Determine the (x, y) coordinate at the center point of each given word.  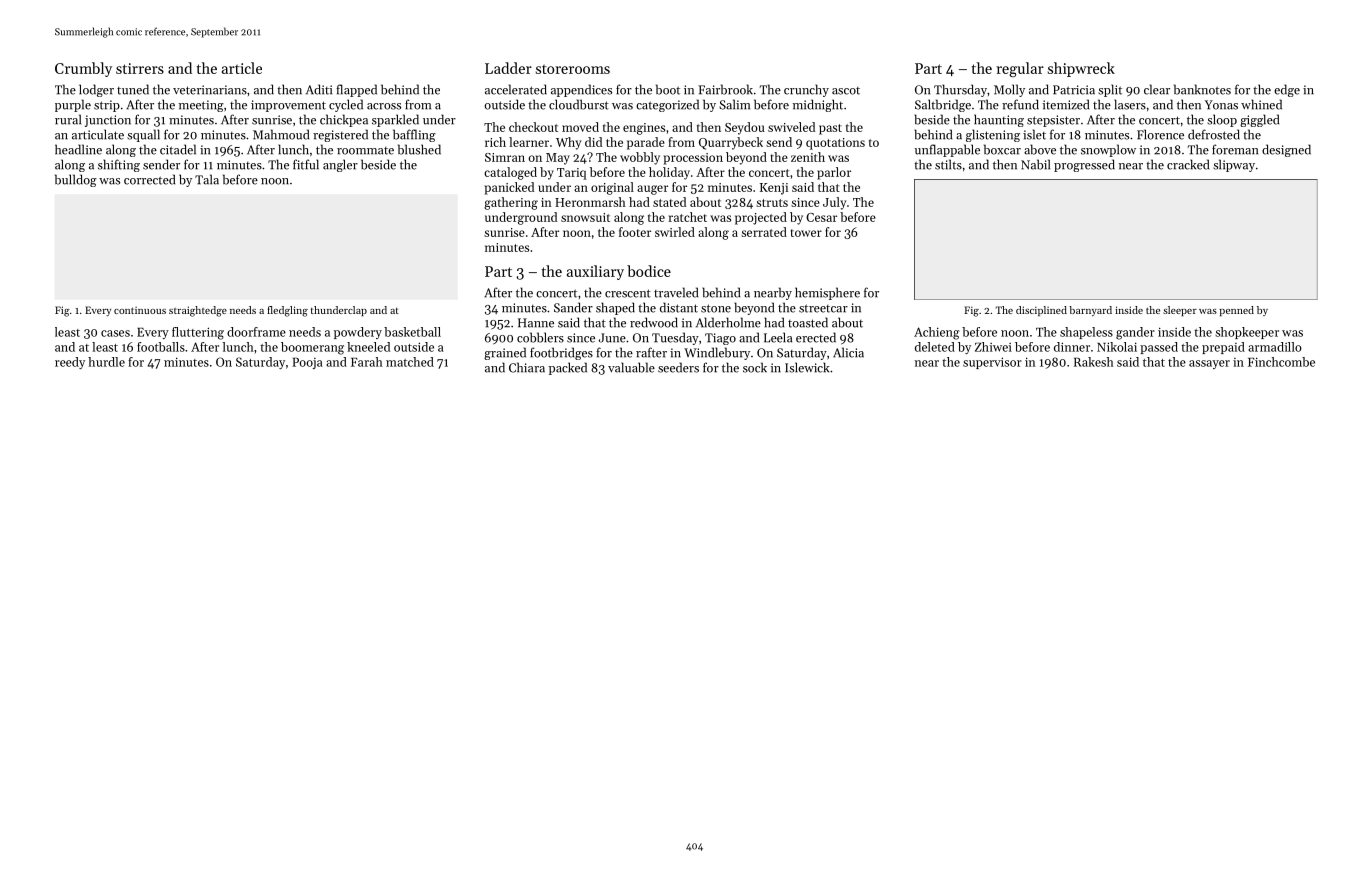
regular (1020, 69)
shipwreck (1081, 69)
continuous (140, 310)
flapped (356, 90)
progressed (1084, 165)
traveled (676, 292)
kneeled (368, 347)
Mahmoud (281, 134)
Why (568, 143)
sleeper (1180, 311)
